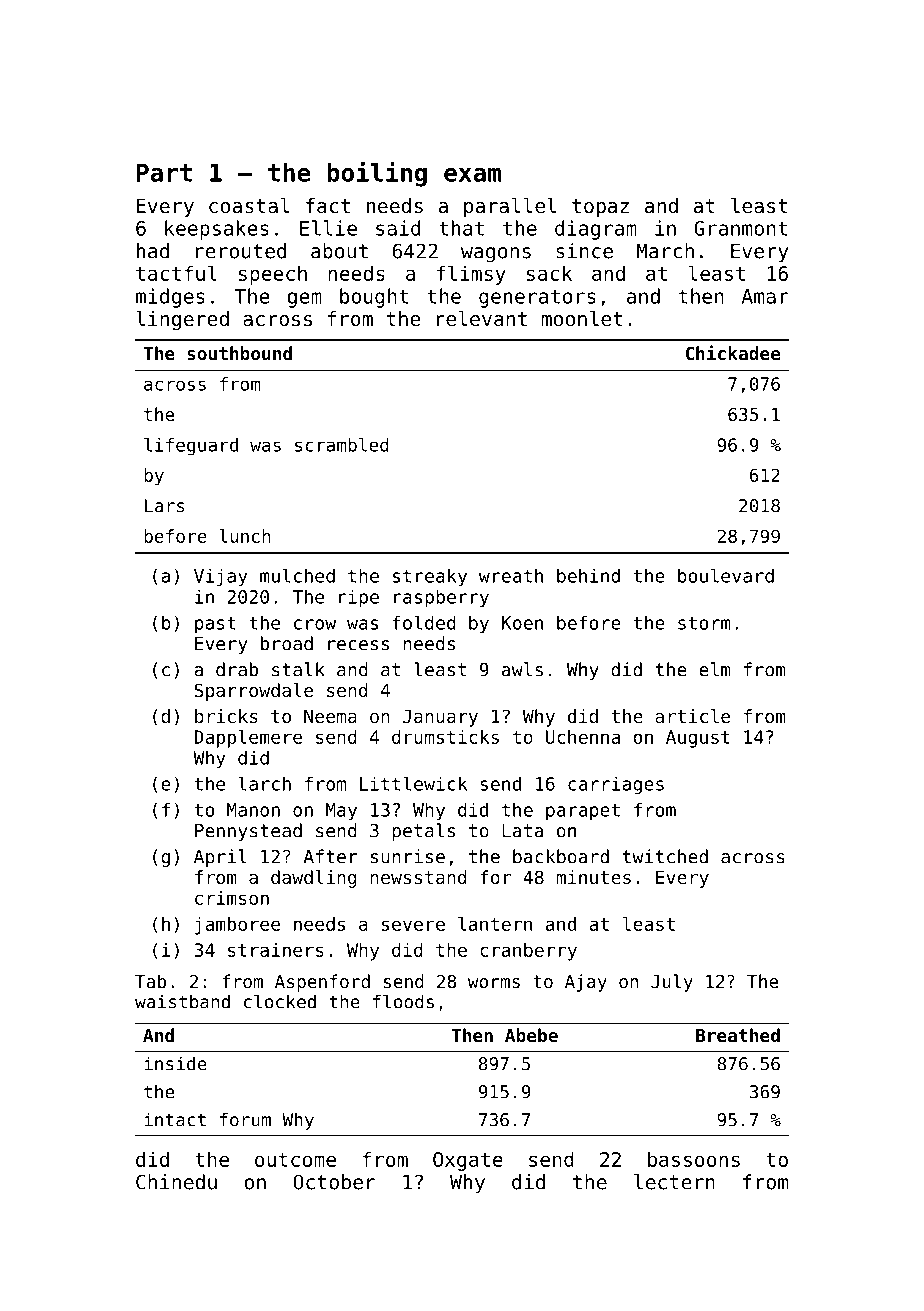 This page has height=1311, width=924. Describe the element at coordinates (237, 926) in the page. I see `jamboree` at that location.
